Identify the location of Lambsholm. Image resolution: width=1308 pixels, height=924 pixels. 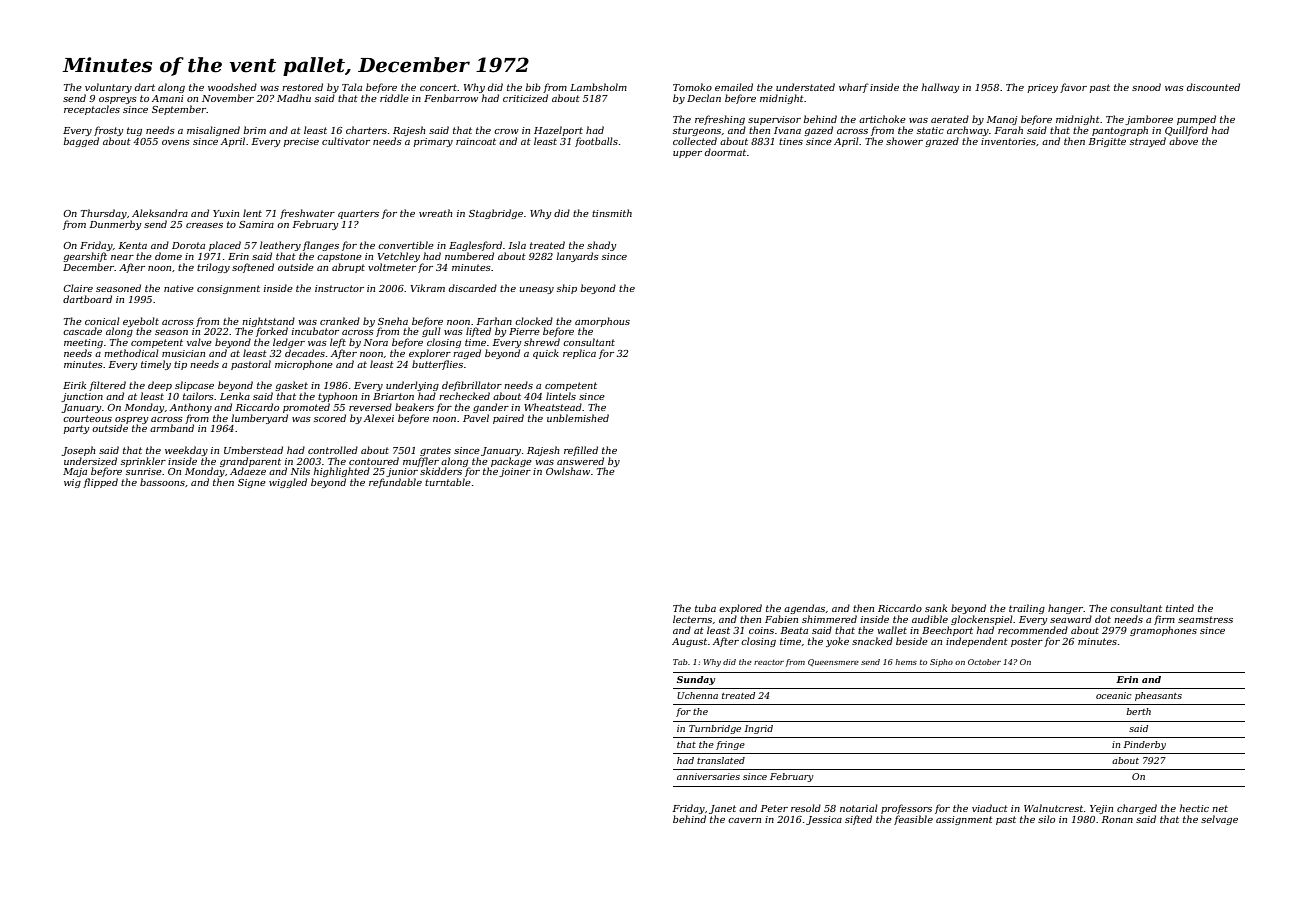
(598, 87).
